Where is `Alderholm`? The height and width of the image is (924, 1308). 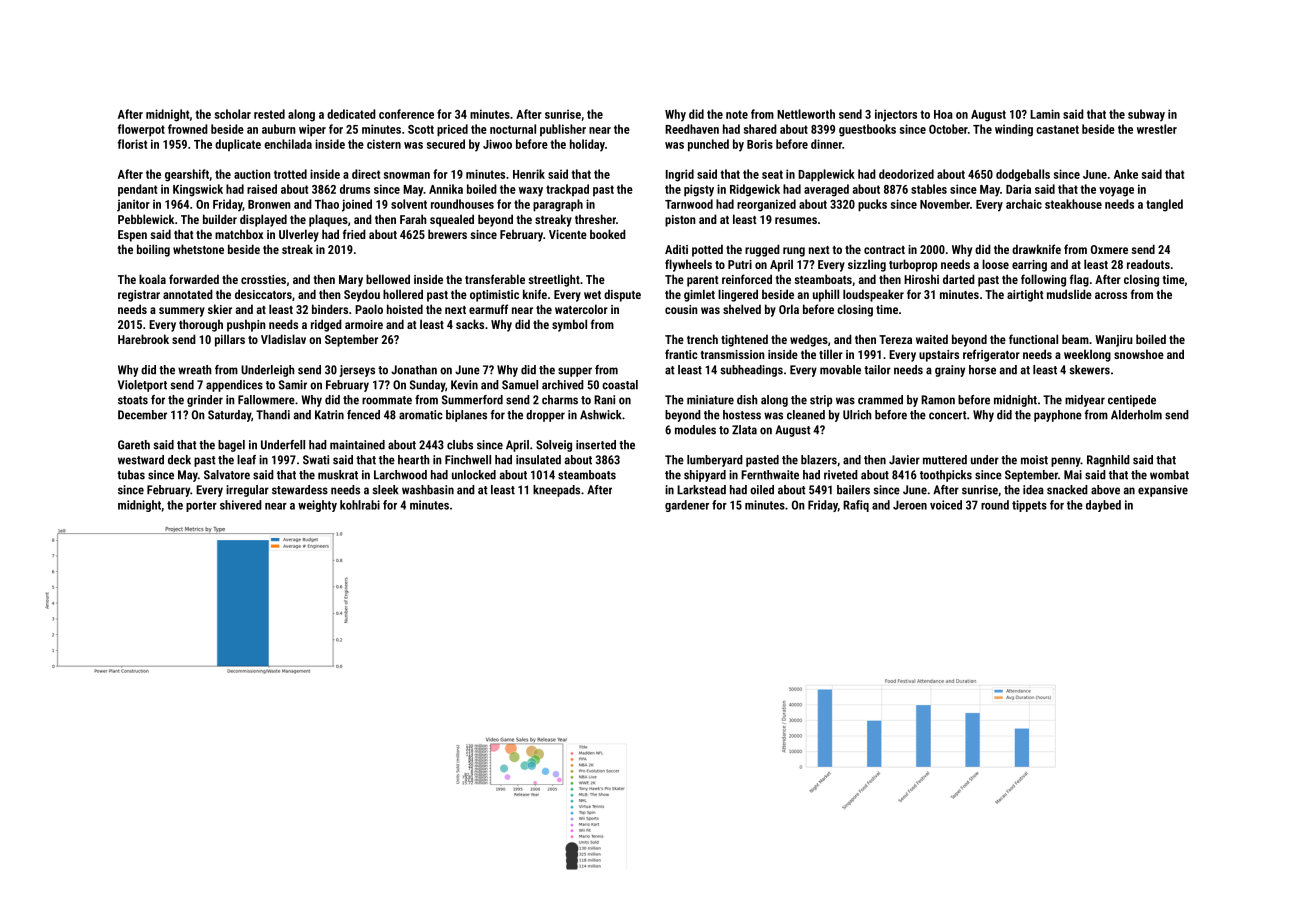
Alderholm is located at coordinates (1136, 415).
